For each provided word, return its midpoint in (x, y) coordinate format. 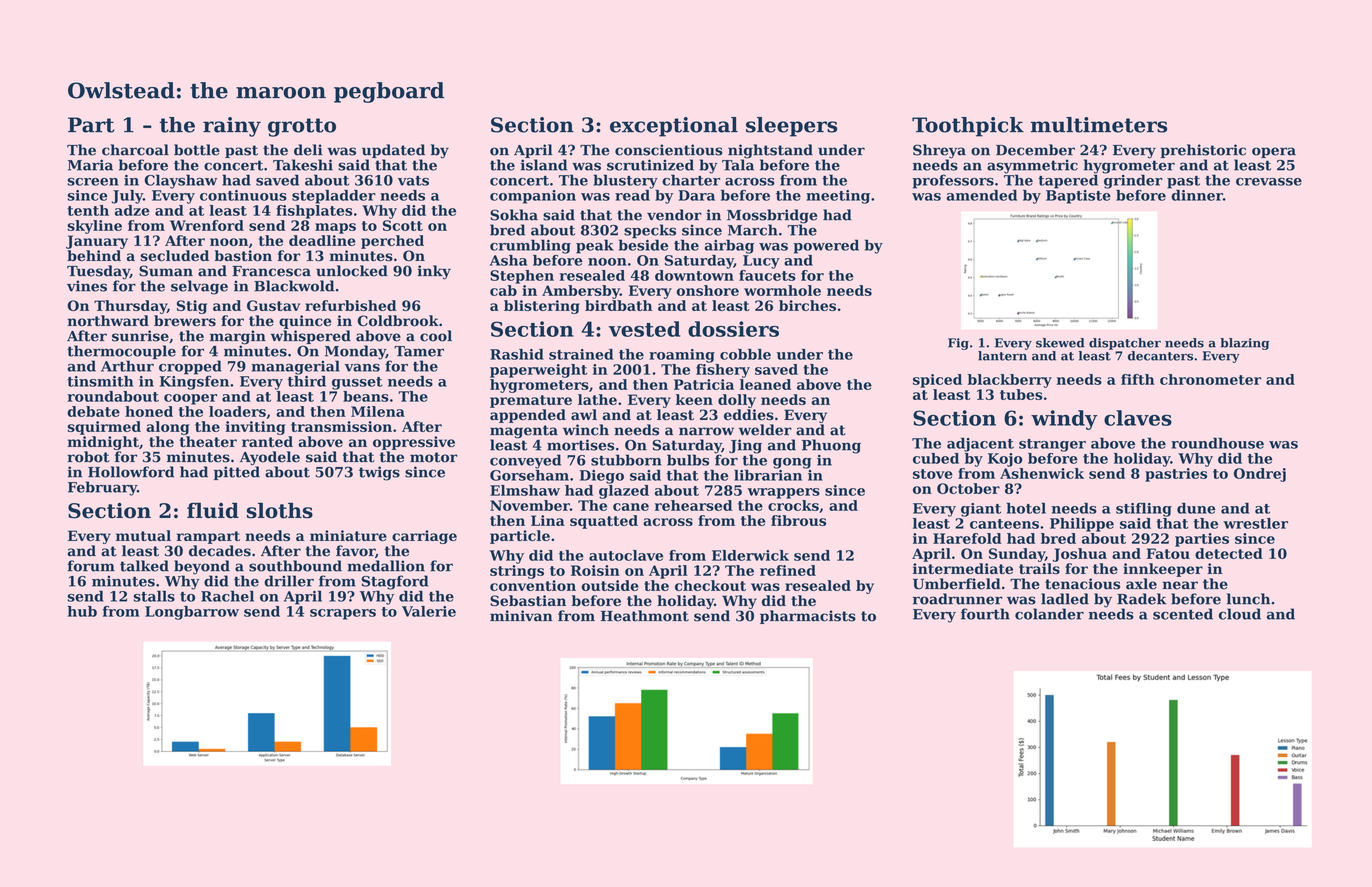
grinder (1133, 181)
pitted (237, 473)
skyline (94, 227)
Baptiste (1078, 197)
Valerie (429, 611)
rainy (232, 127)
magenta (524, 432)
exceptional (674, 127)
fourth (985, 614)
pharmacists (808, 617)
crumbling (530, 246)
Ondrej (1260, 475)
